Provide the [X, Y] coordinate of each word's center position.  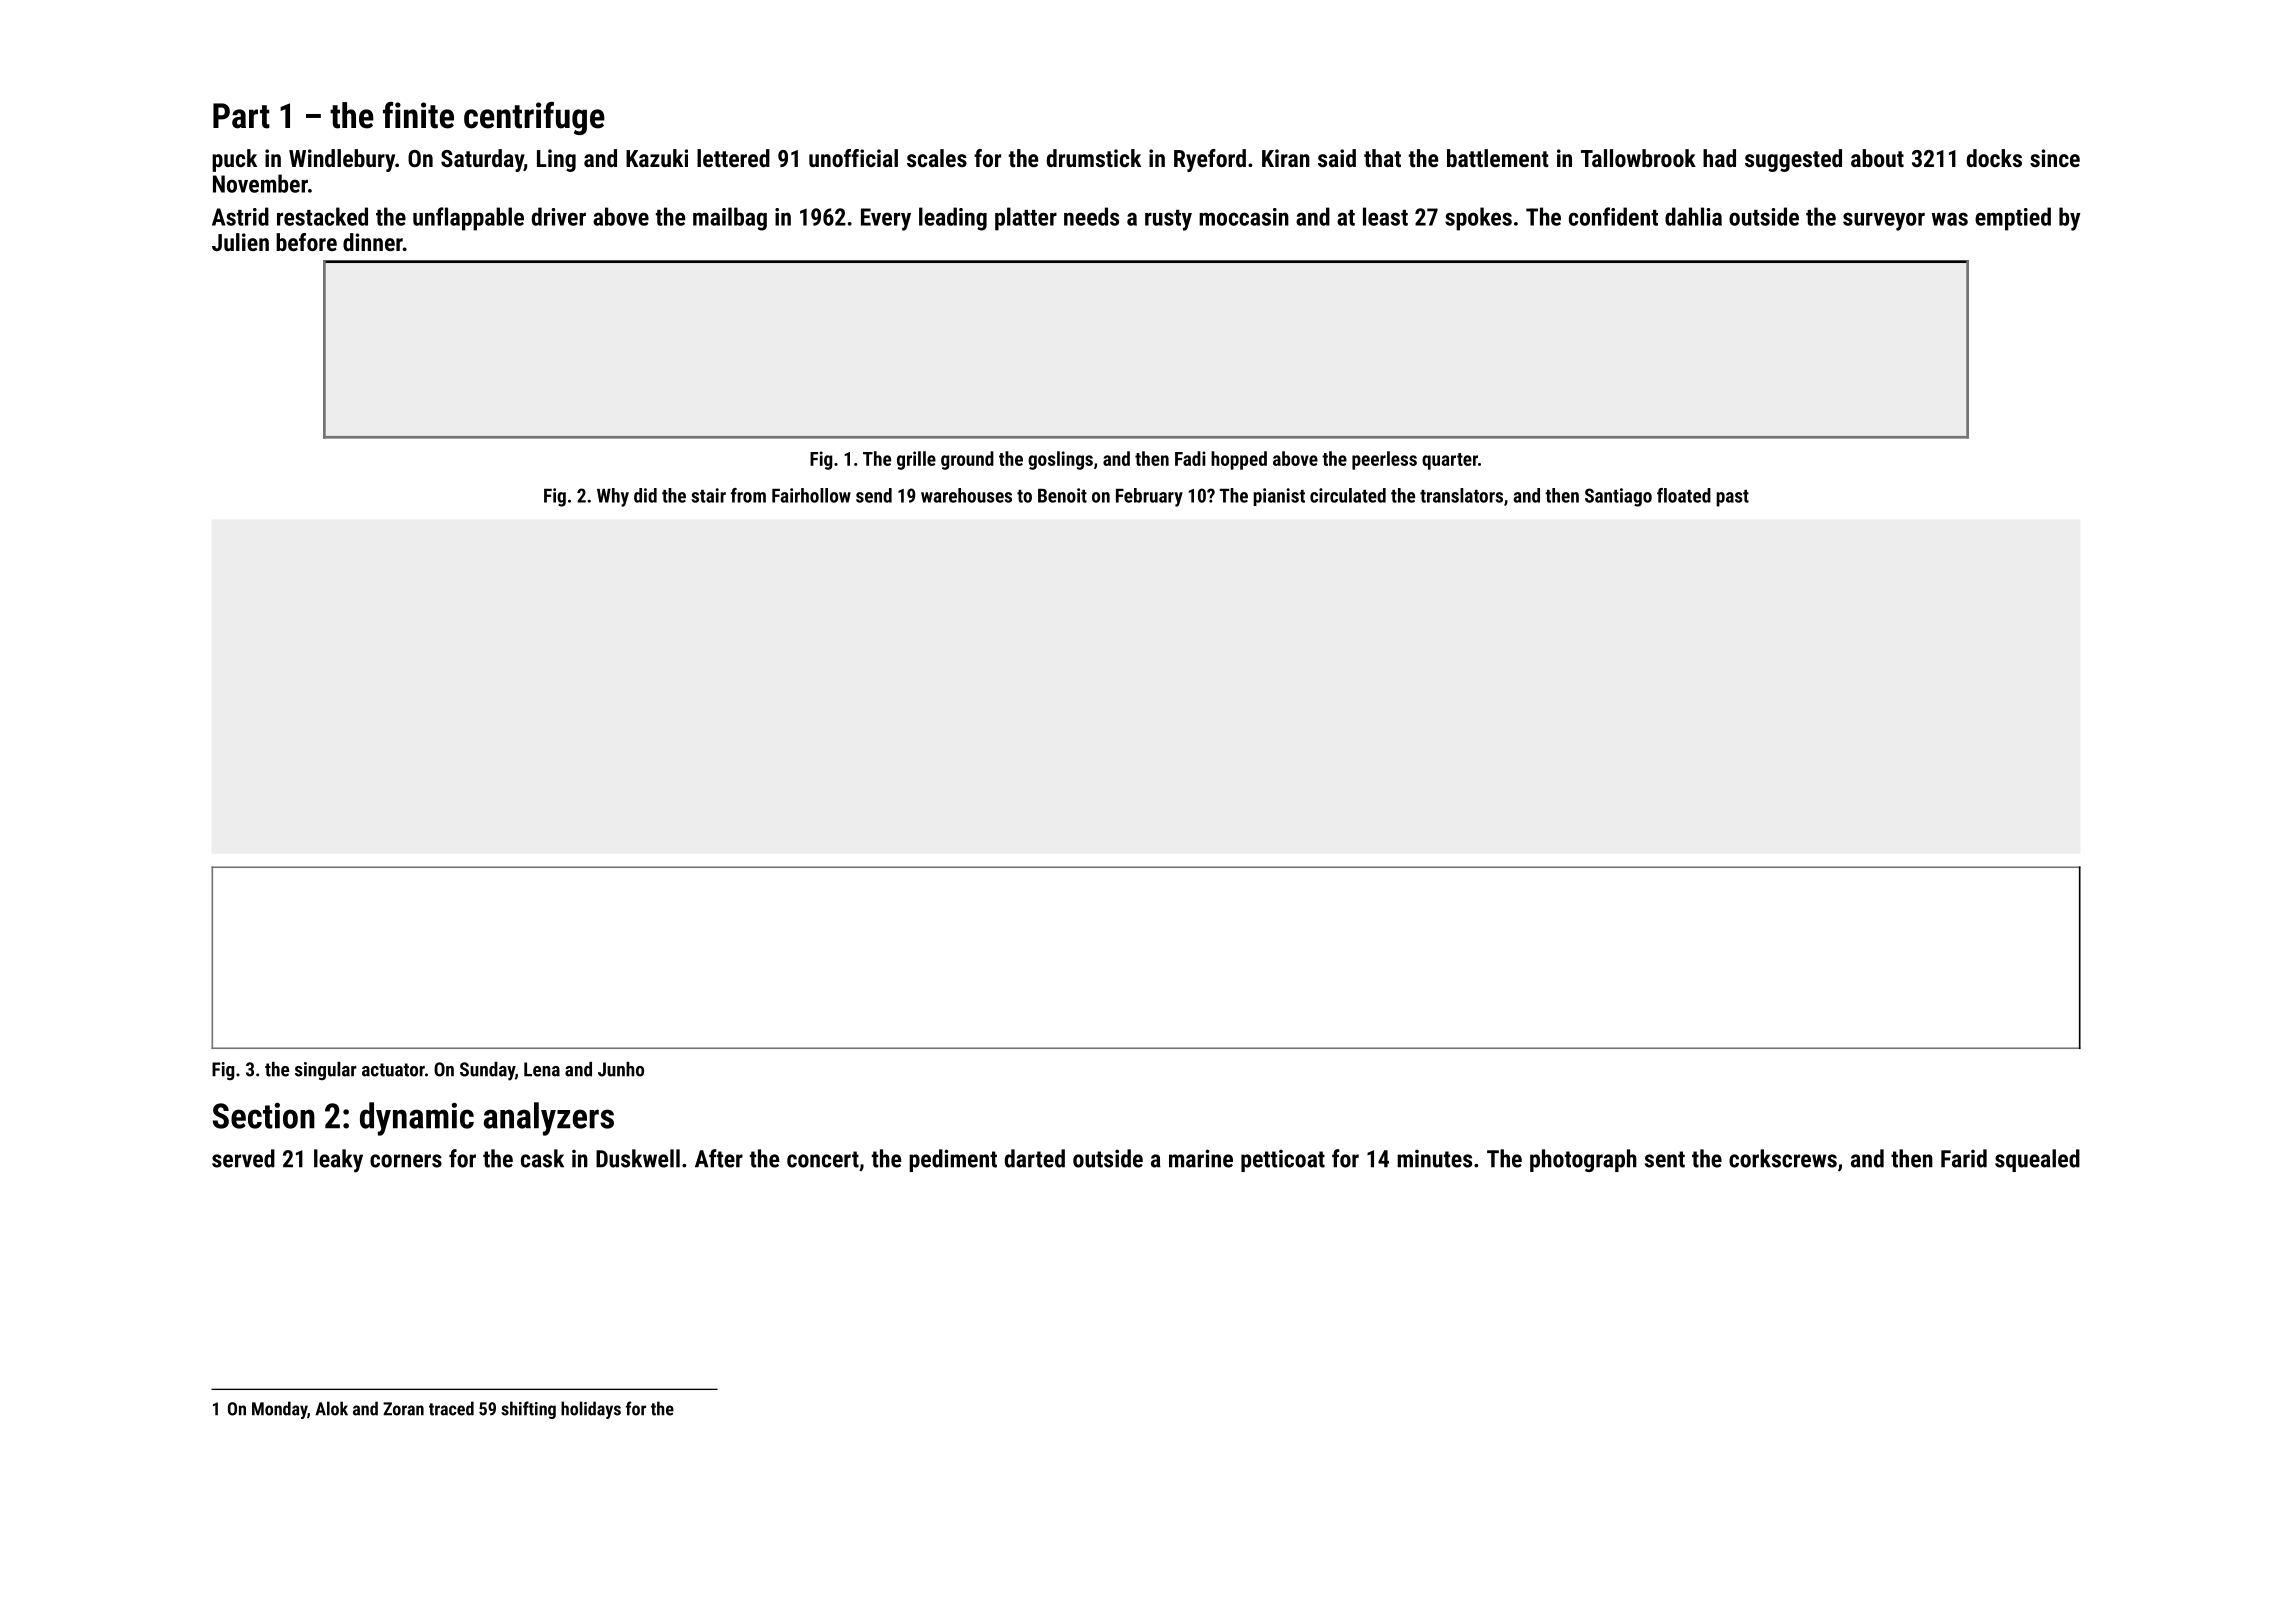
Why [613, 497]
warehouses [966, 495]
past [1732, 498]
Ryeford [1210, 160]
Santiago [1618, 497]
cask [542, 1158]
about [1877, 158]
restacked [322, 216]
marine [1201, 1158]
